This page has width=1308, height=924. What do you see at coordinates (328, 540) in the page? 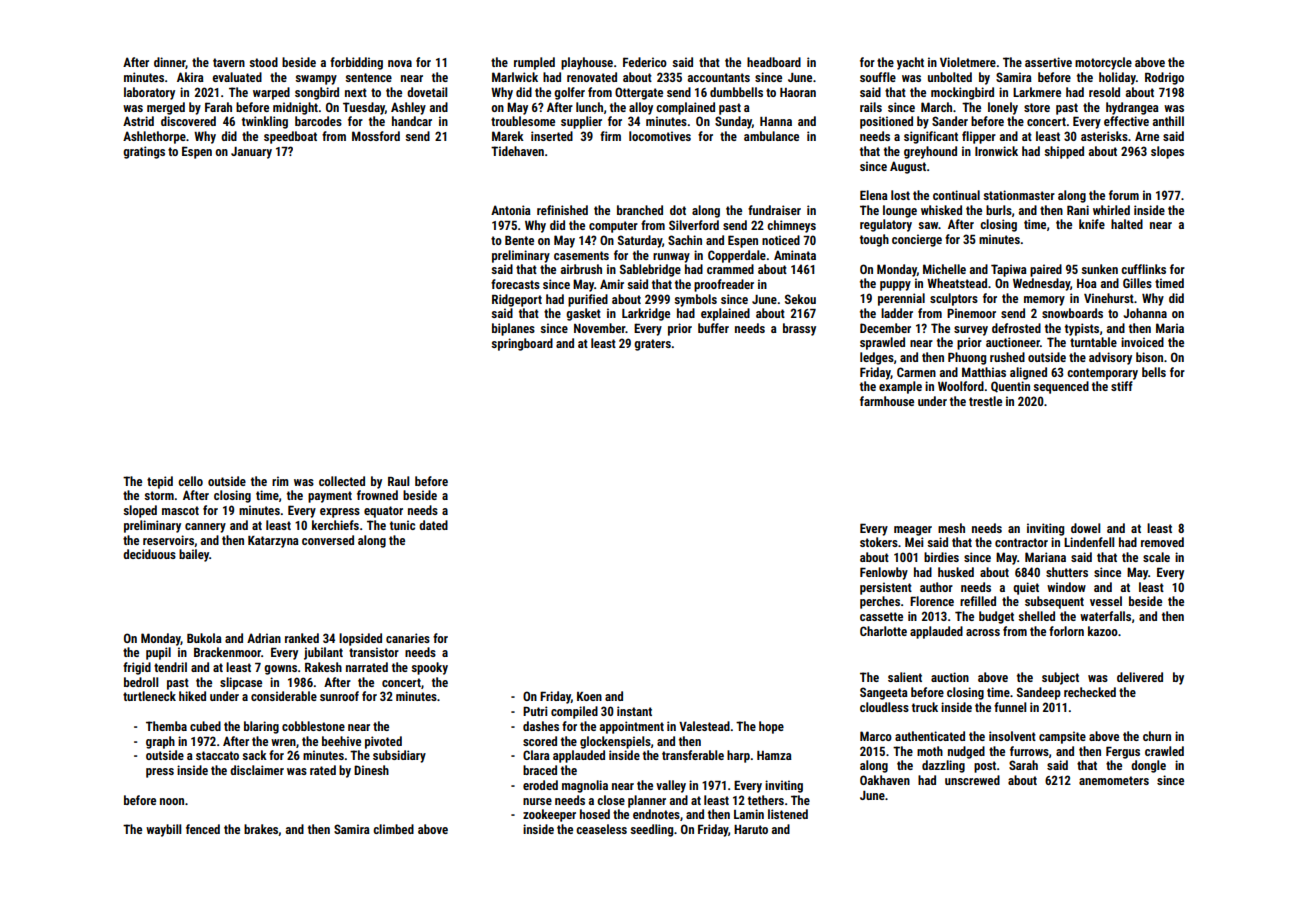
I see `conversed` at bounding box center [328, 540].
